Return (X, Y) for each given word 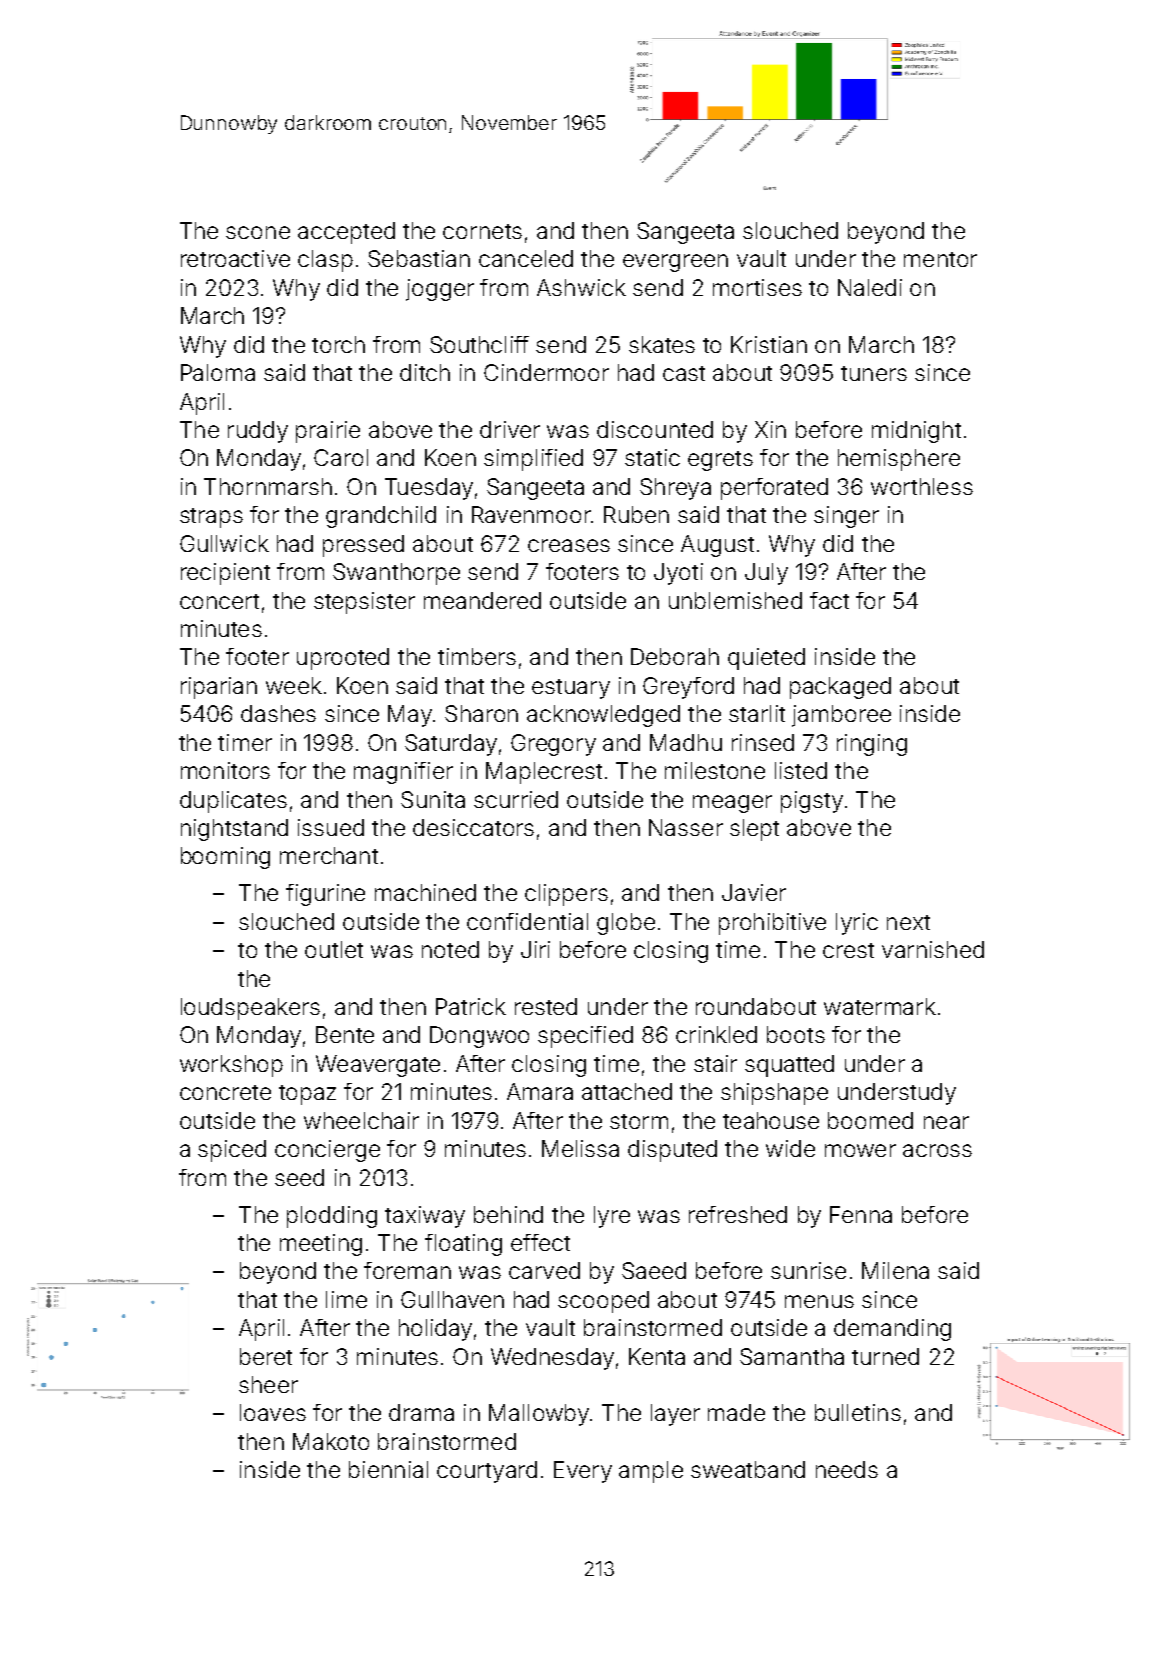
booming (225, 858)
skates (662, 344)
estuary (571, 689)
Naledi (870, 287)
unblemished (735, 600)
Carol (341, 457)
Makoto (331, 1441)
